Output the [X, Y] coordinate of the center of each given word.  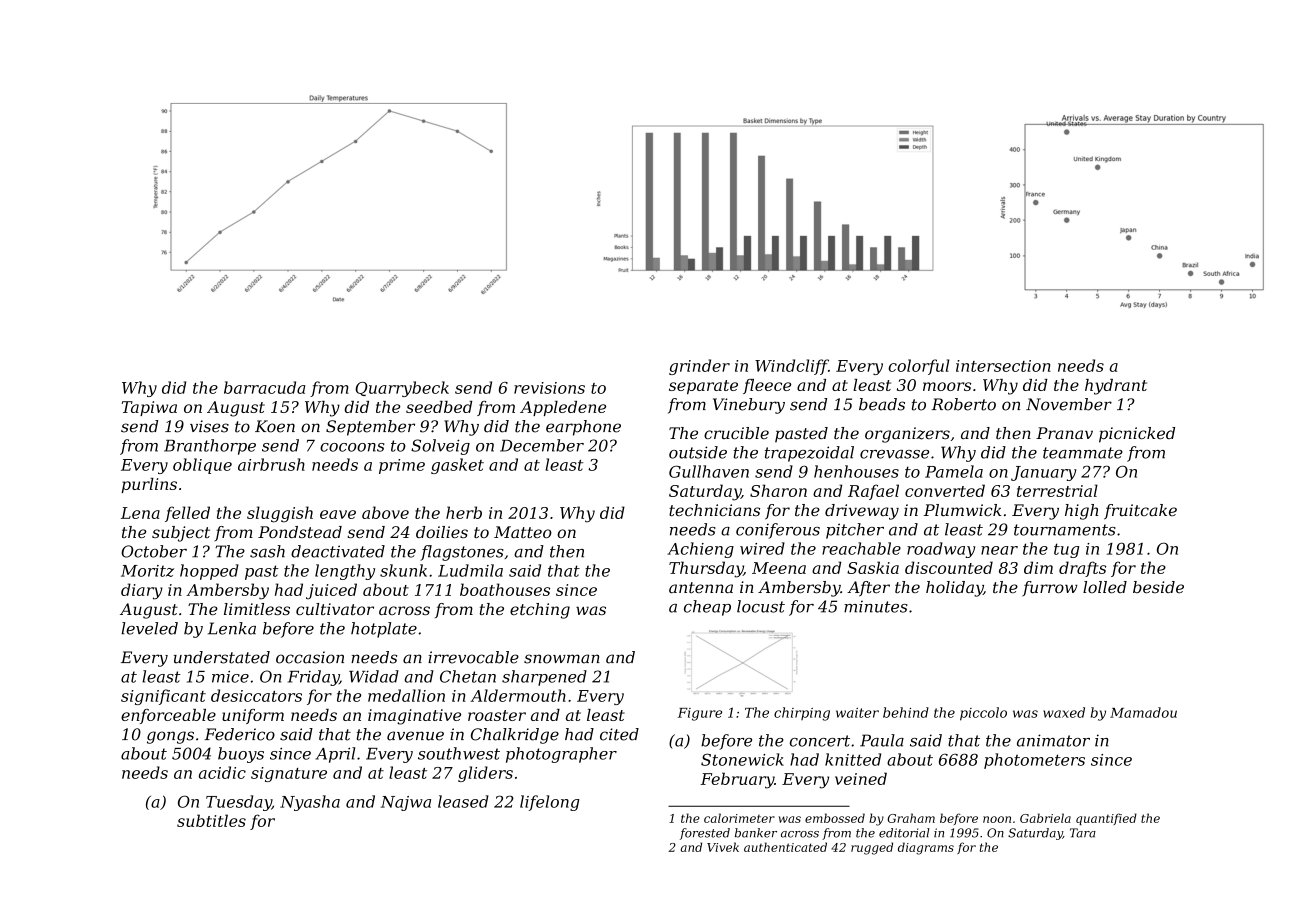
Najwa [406, 803]
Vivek [723, 847]
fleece [767, 386]
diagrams [926, 848]
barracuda [264, 387]
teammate [1083, 453]
